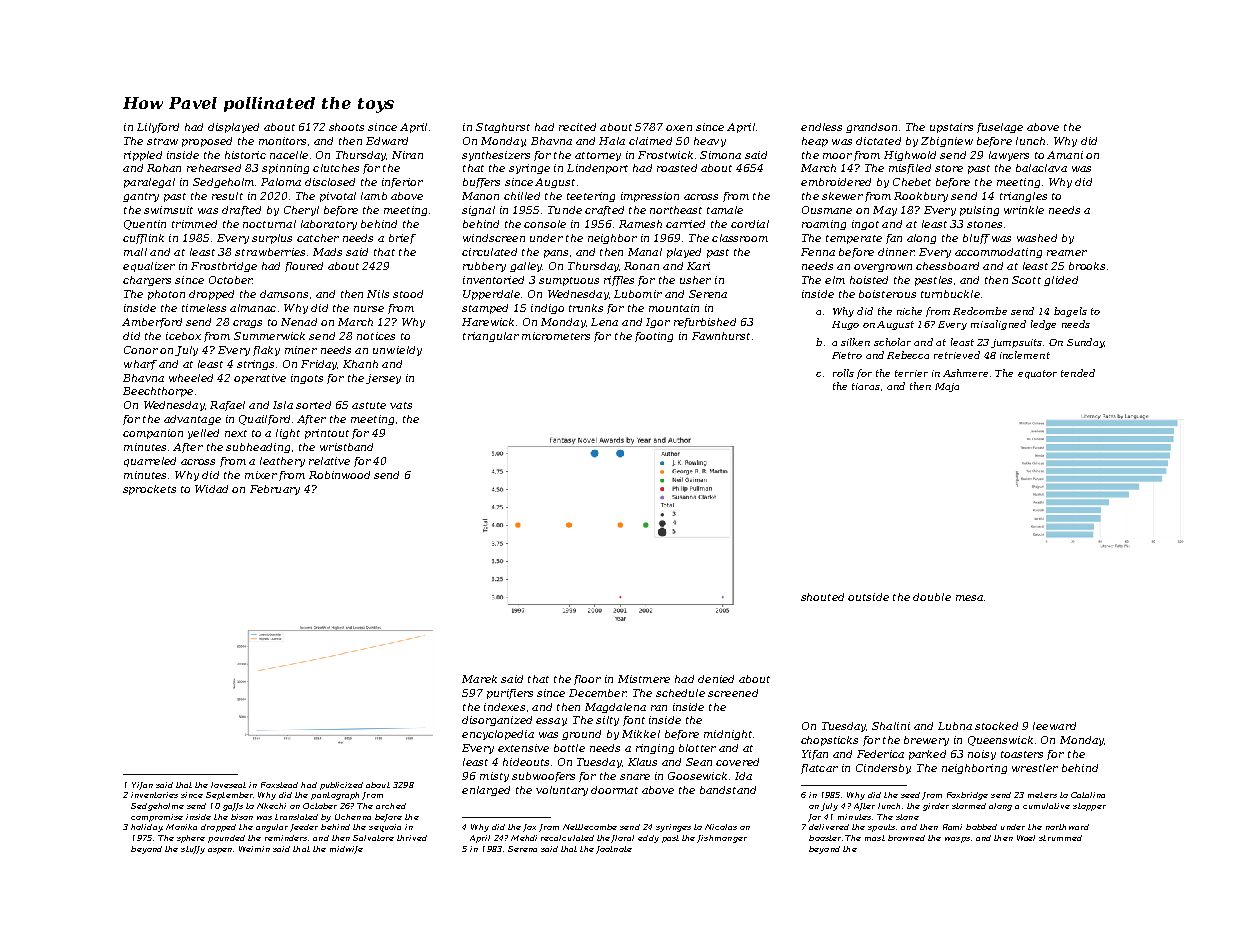 The height and width of the screenshot is (952, 1233). I want to click on mesa, so click(969, 598).
